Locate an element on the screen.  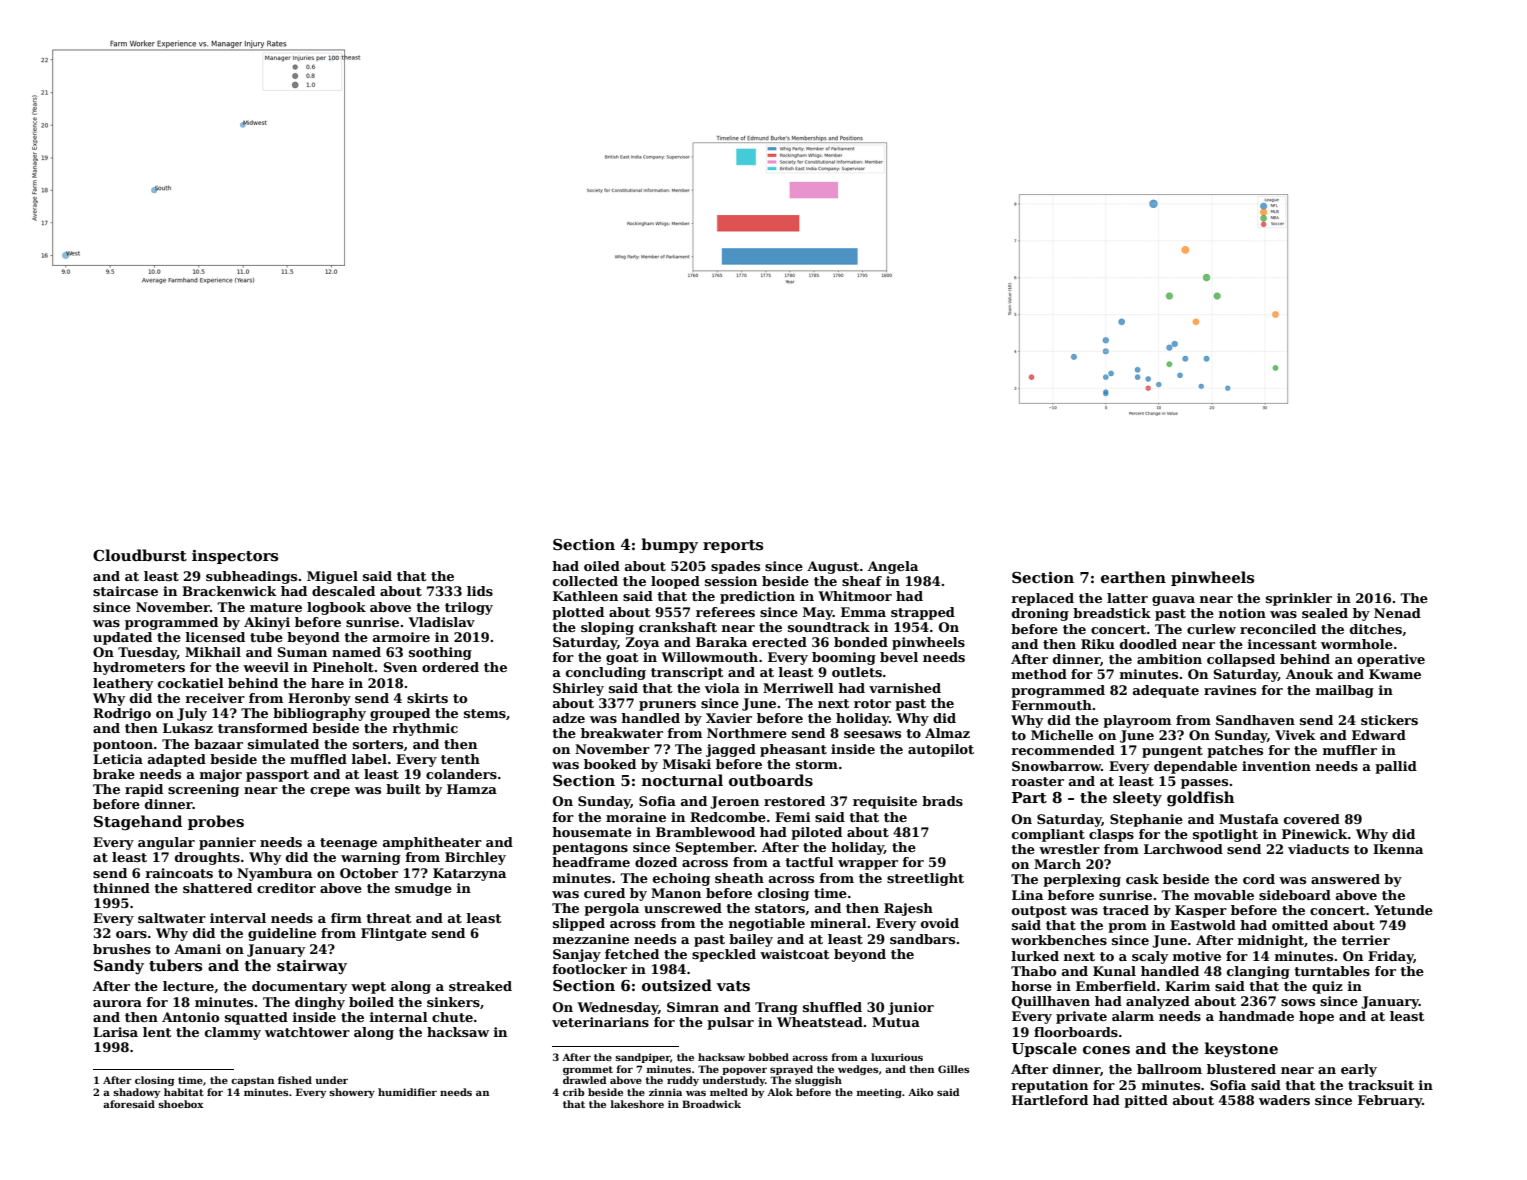
junior is located at coordinates (911, 1008).
